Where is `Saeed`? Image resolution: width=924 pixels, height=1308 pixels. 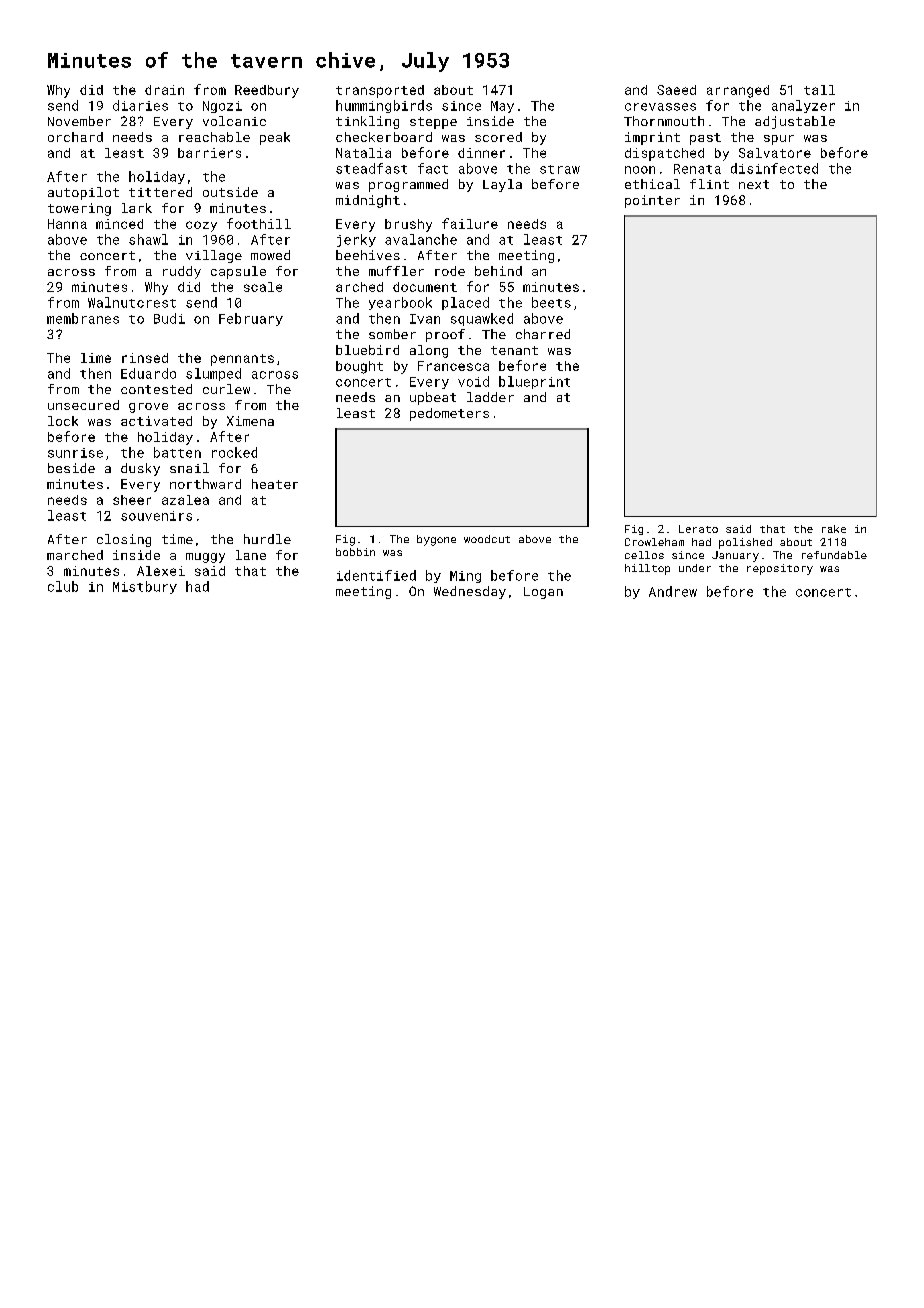
Saeed is located at coordinates (676, 90).
